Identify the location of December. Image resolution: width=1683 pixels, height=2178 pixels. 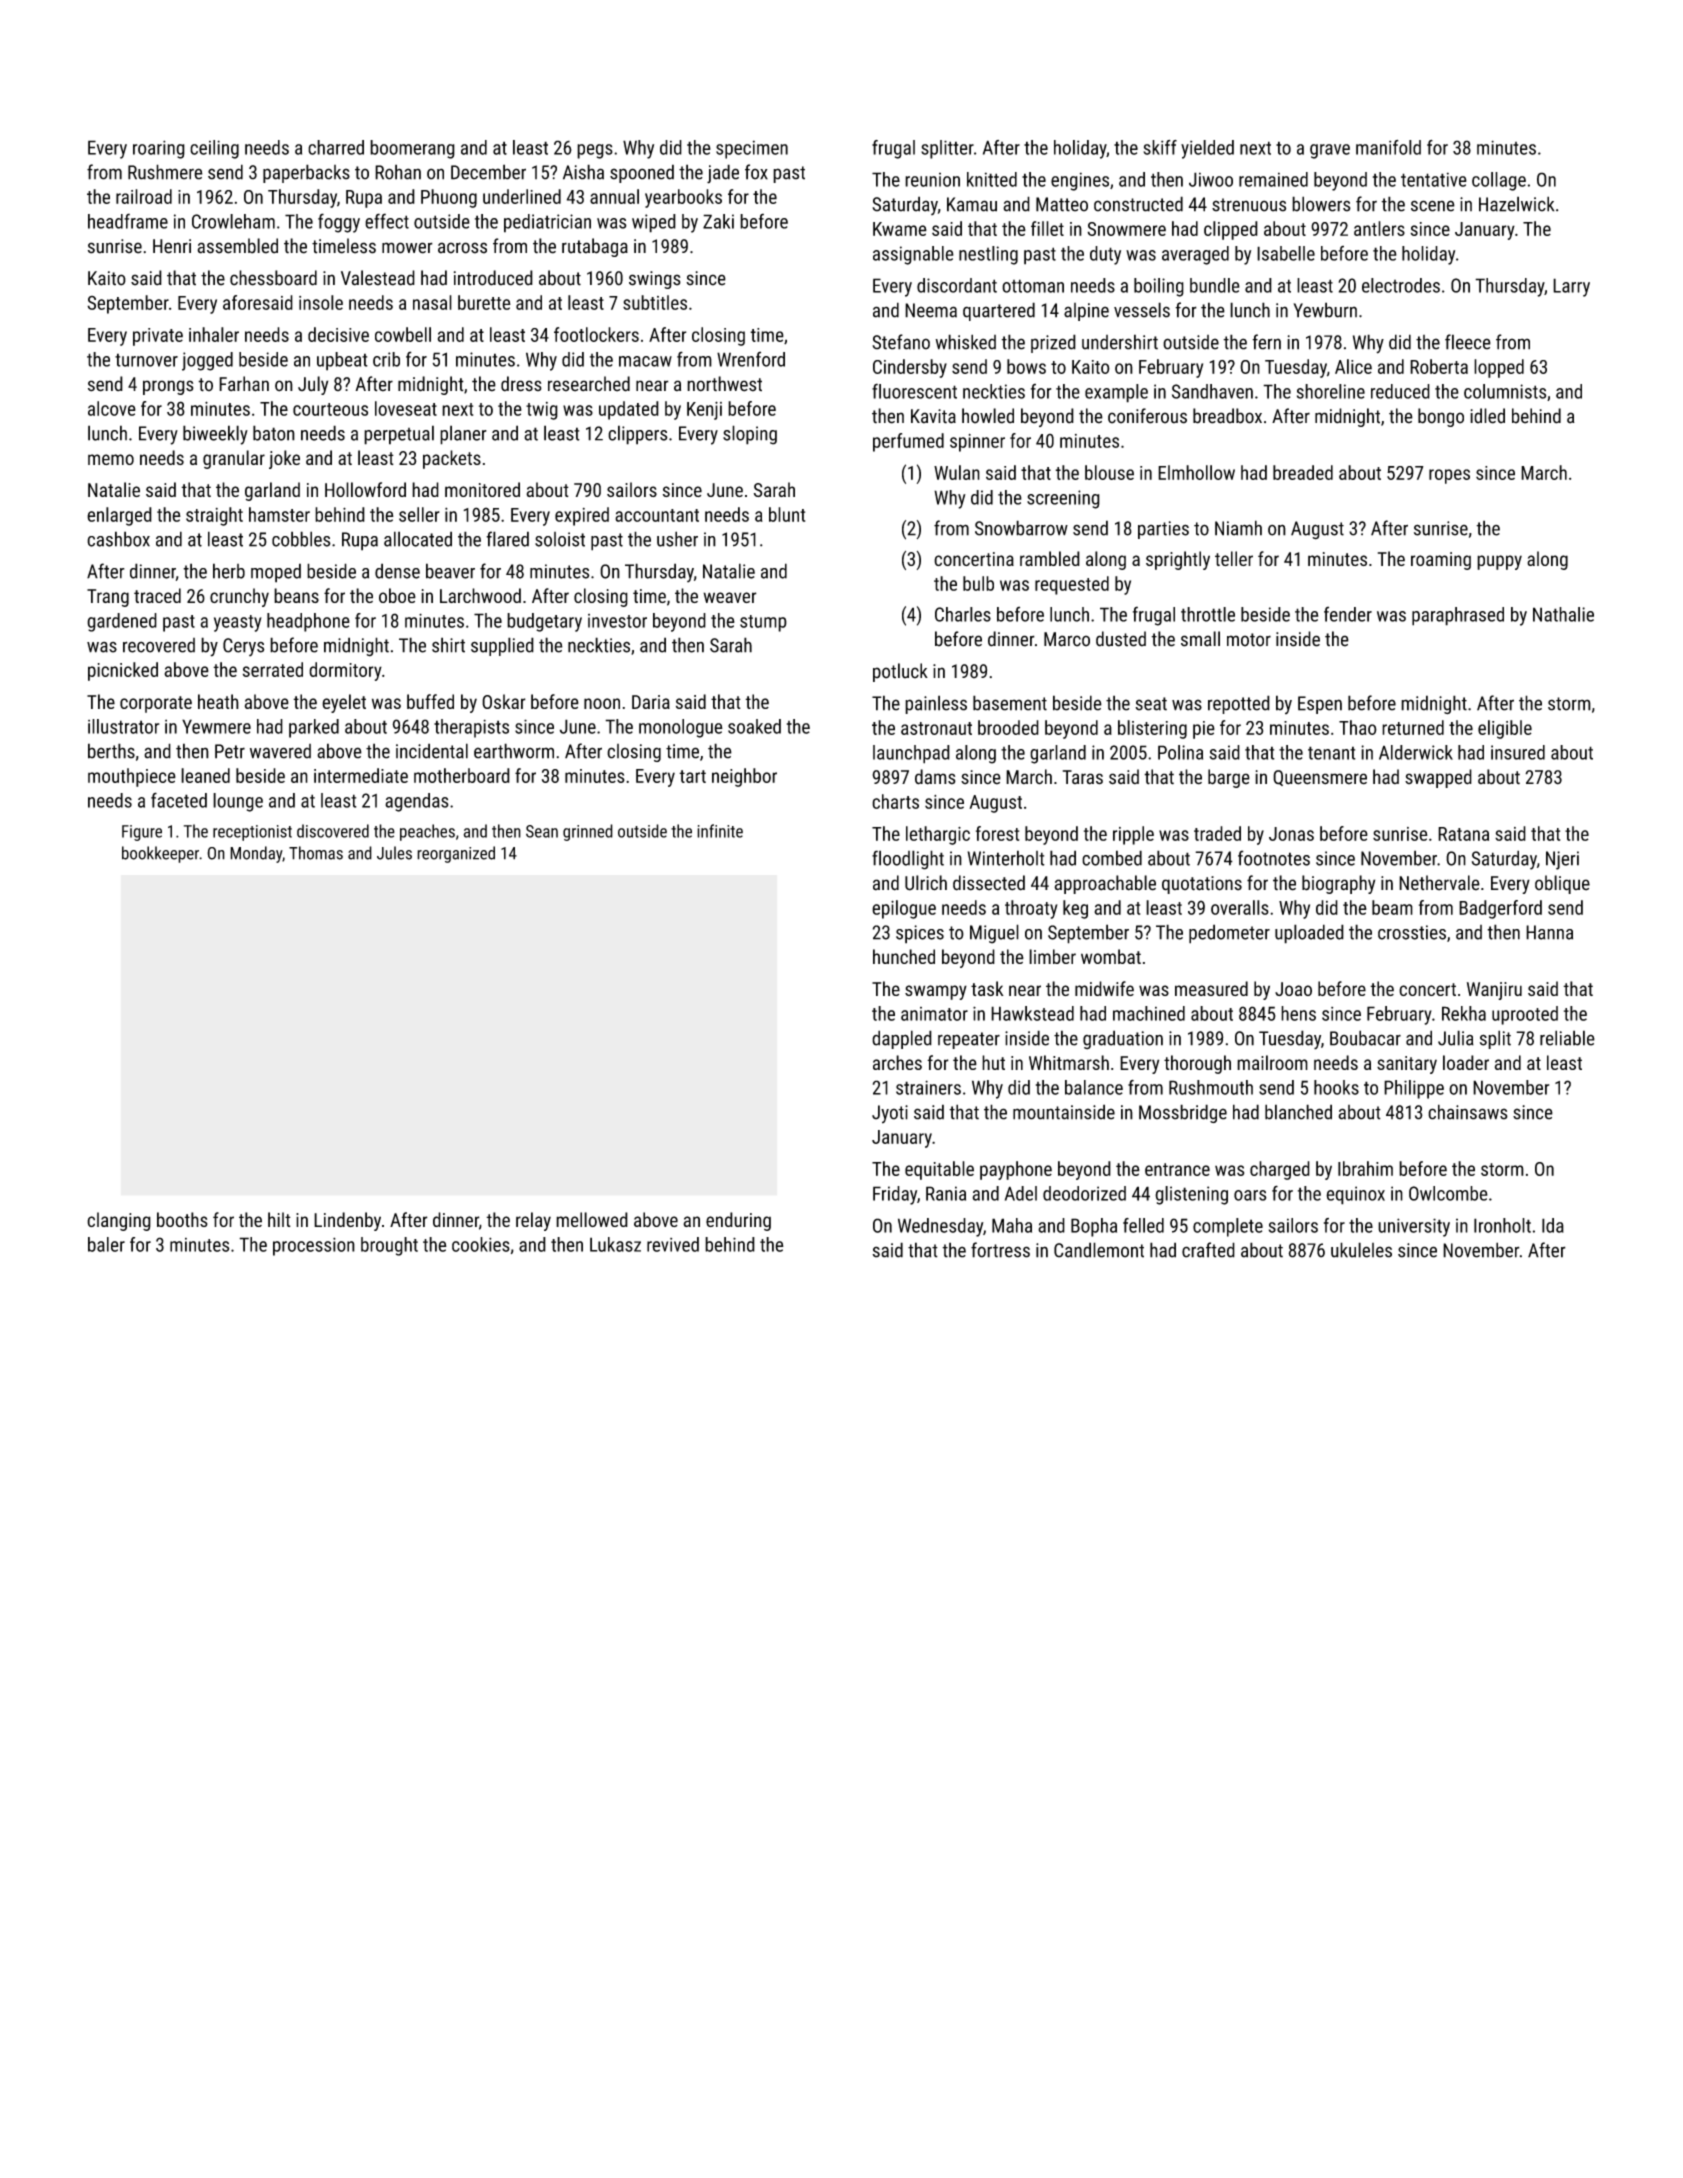
(488, 172).
